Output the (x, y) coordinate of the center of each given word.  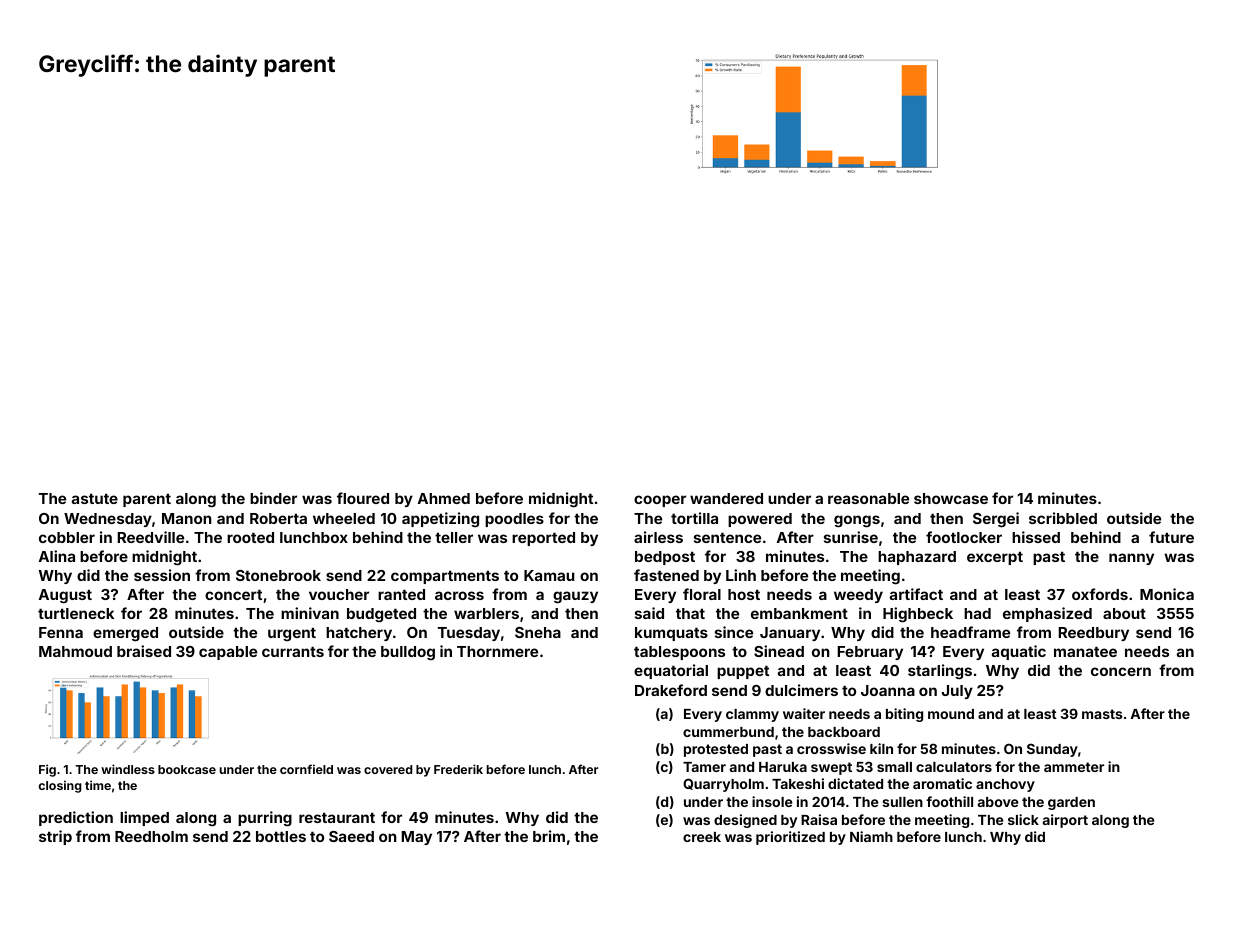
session (162, 575)
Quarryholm (723, 785)
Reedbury (1093, 634)
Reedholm (151, 836)
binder (273, 498)
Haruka (783, 767)
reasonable (868, 498)
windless (128, 769)
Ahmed (444, 498)
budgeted (381, 615)
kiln (881, 748)
